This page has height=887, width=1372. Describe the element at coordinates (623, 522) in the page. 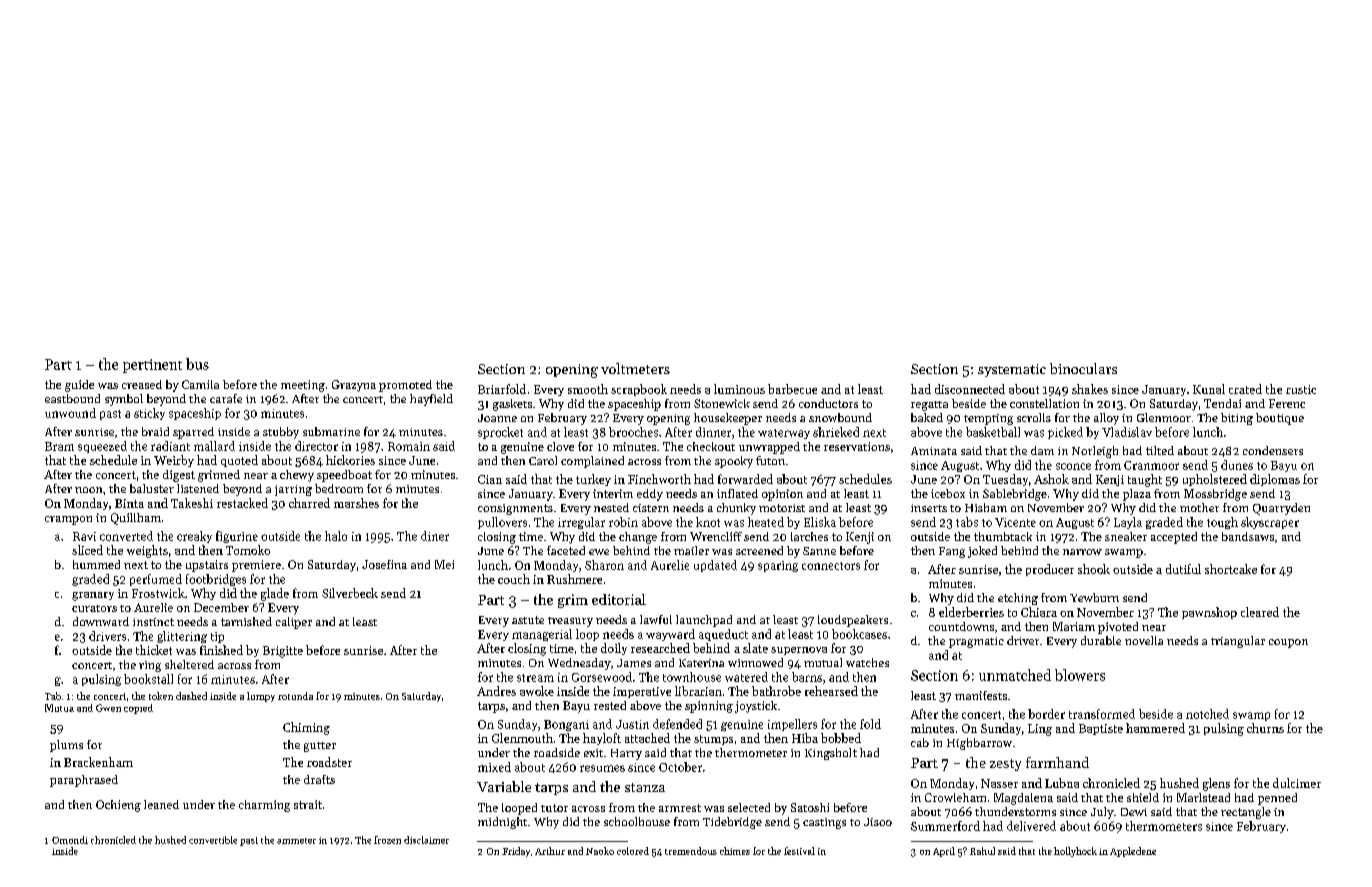

I see `robin` at that location.
